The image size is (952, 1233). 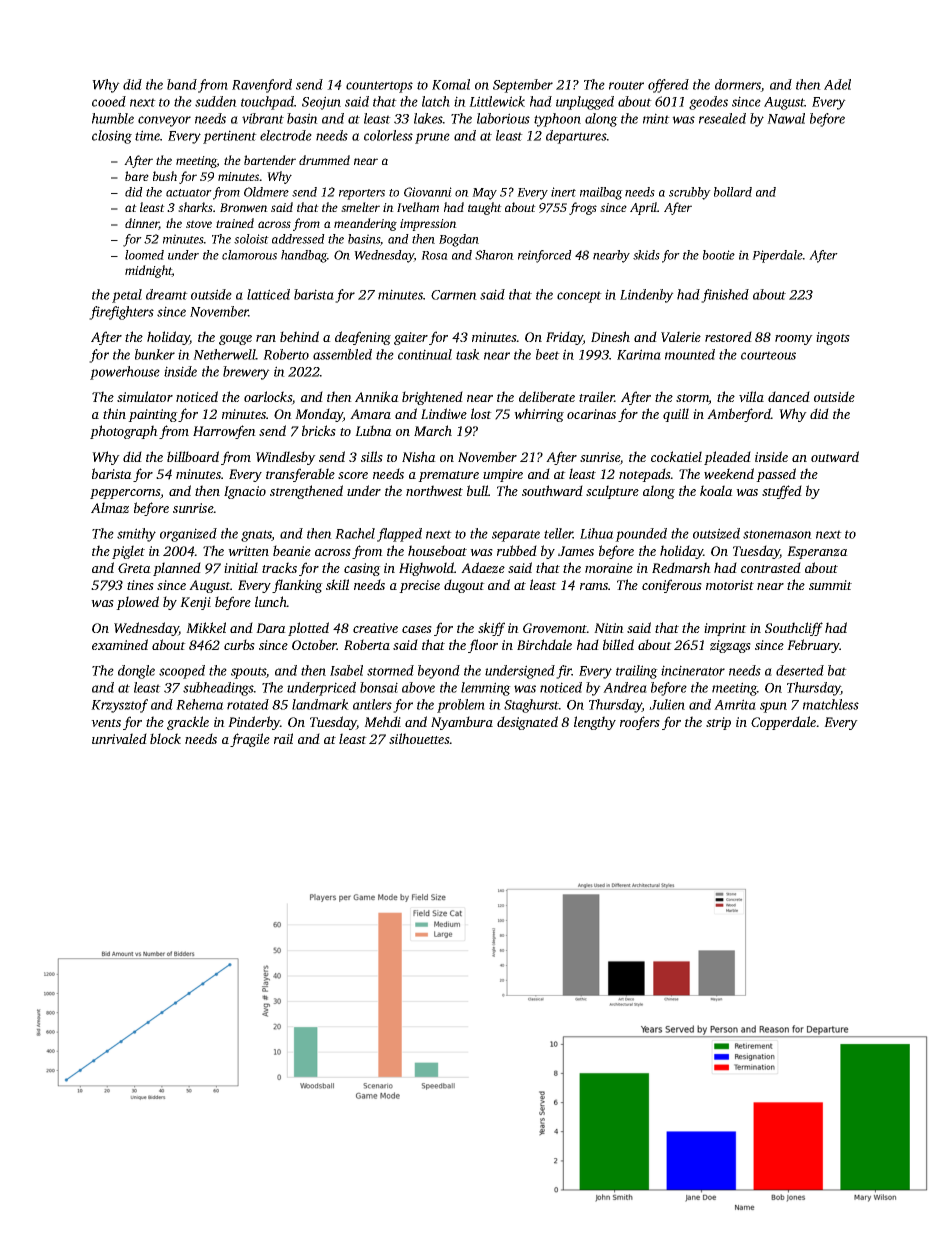 What do you see at coordinates (667, 704) in the screenshot?
I see `Julien` at bounding box center [667, 704].
